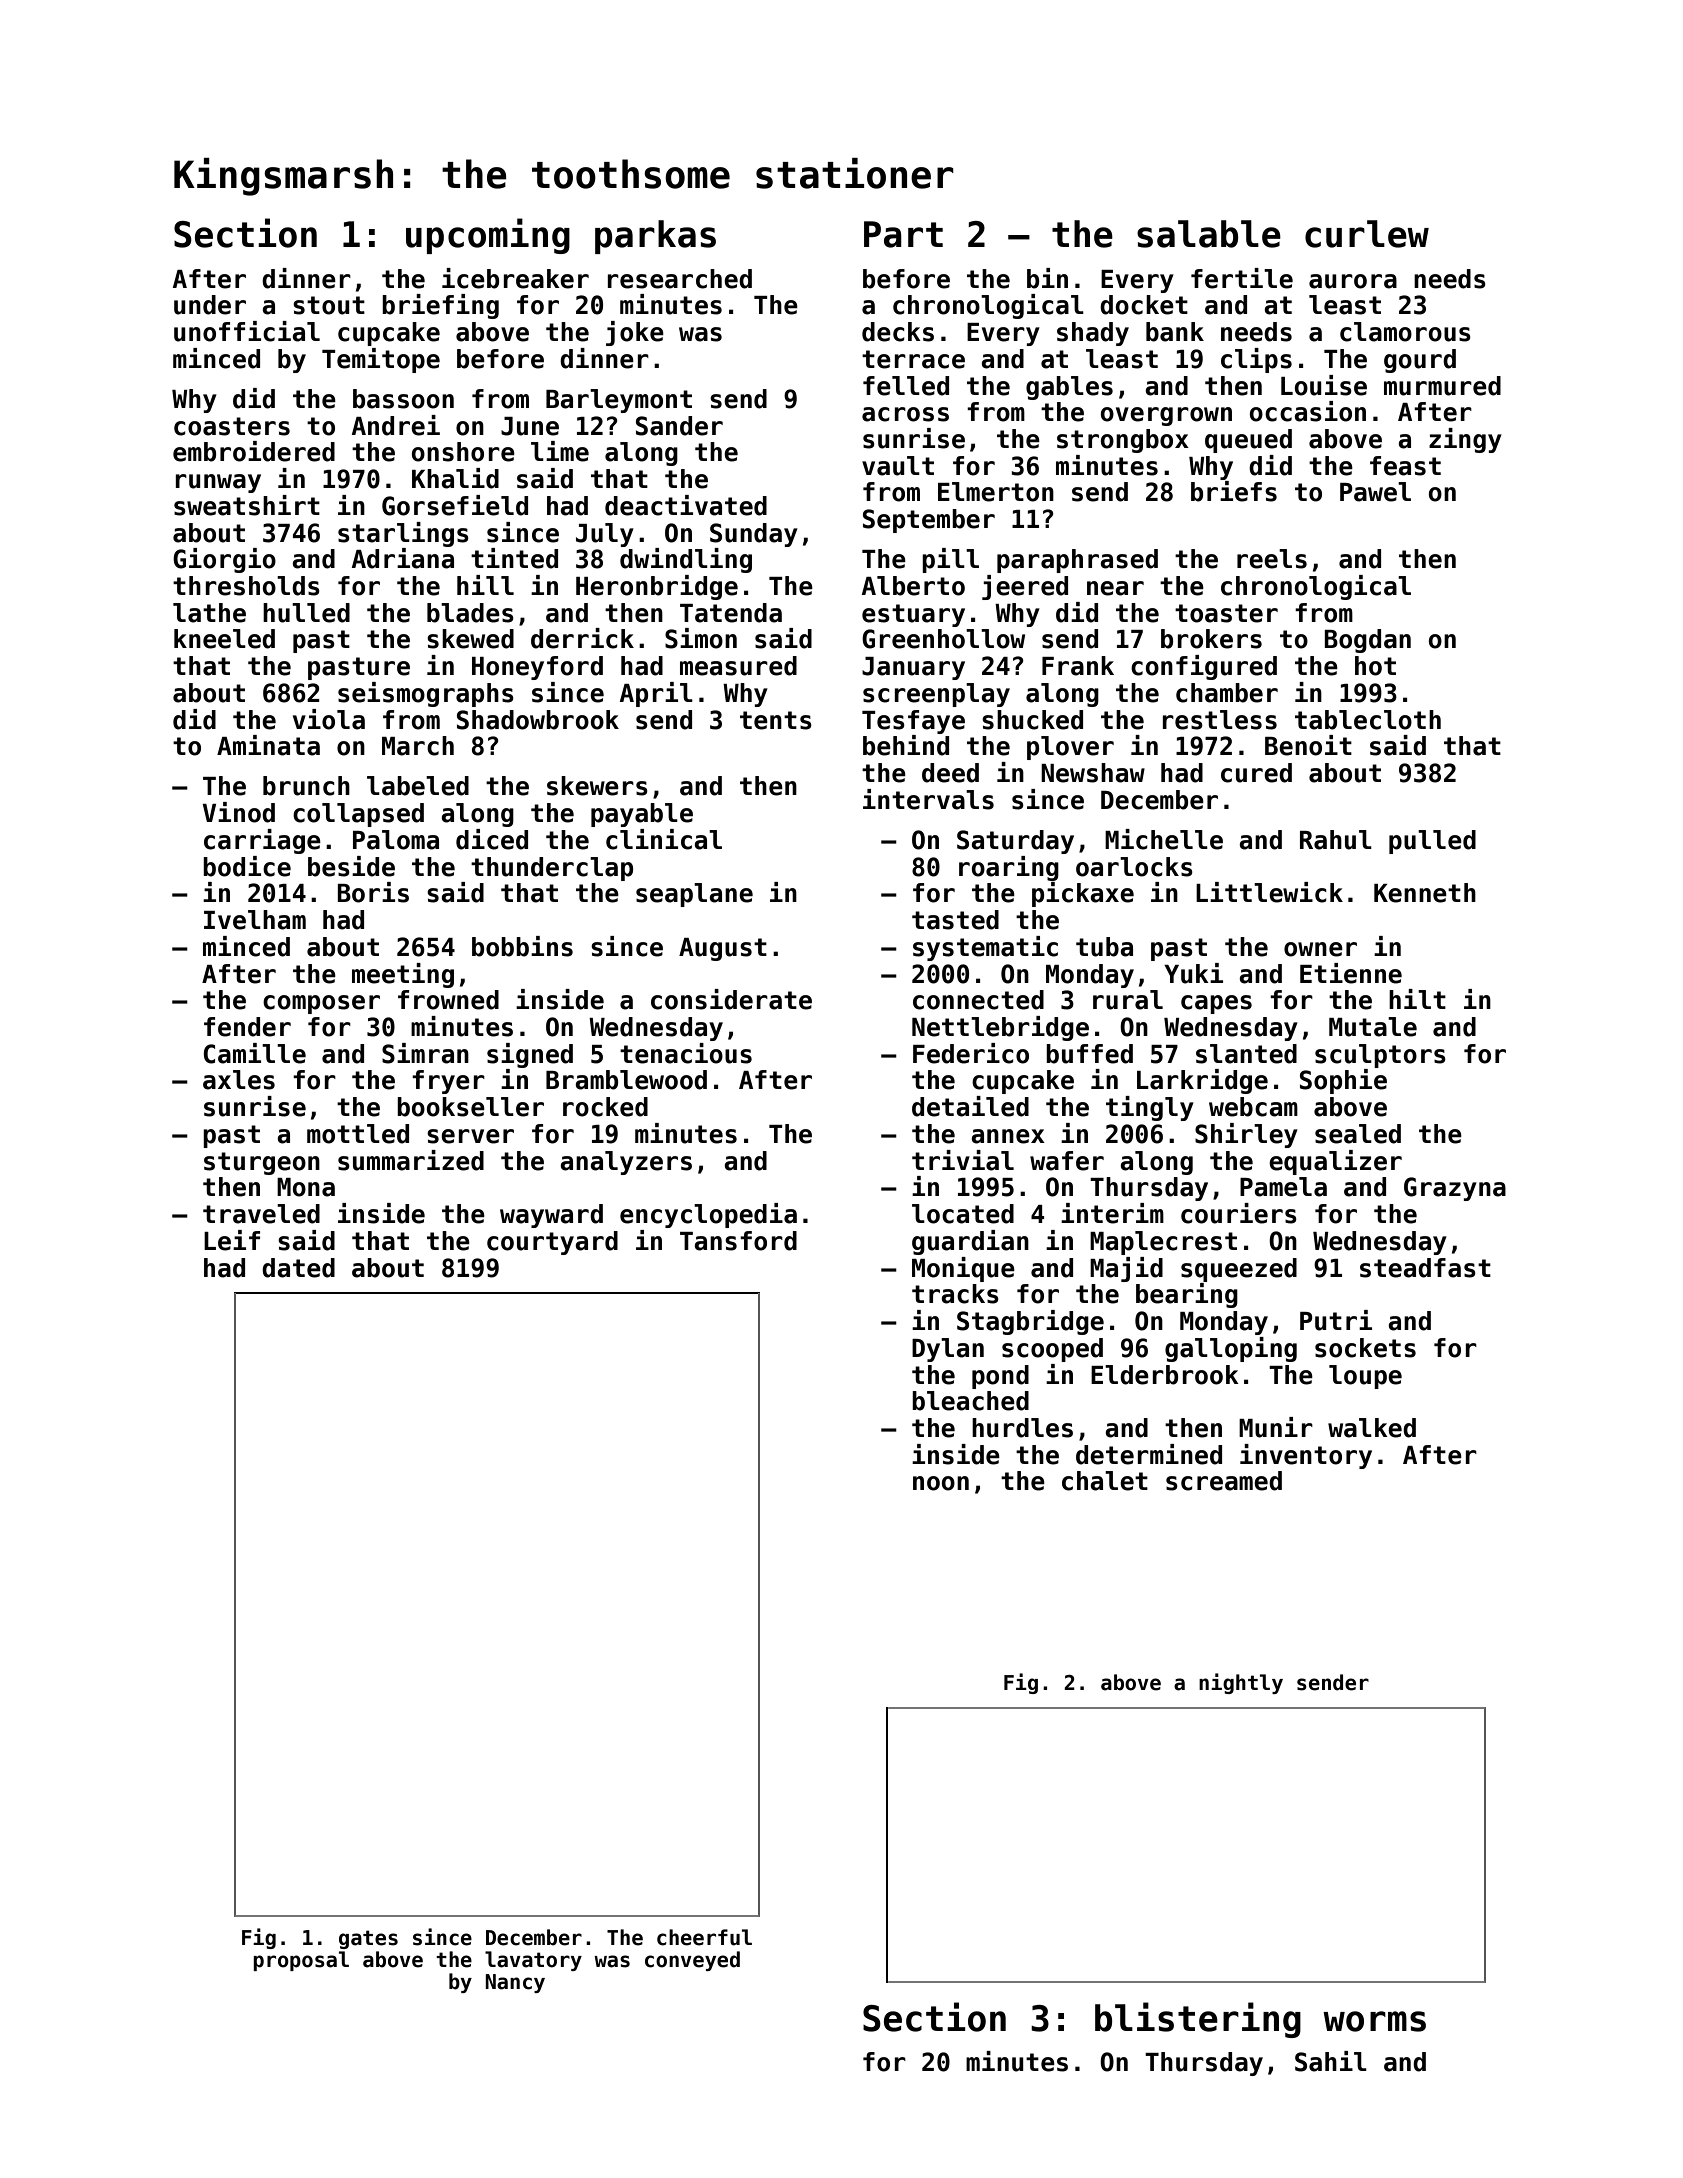 The width and height of the screenshot is (1683, 2178). What do you see at coordinates (1405, 466) in the screenshot?
I see `feast` at bounding box center [1405, 466].
